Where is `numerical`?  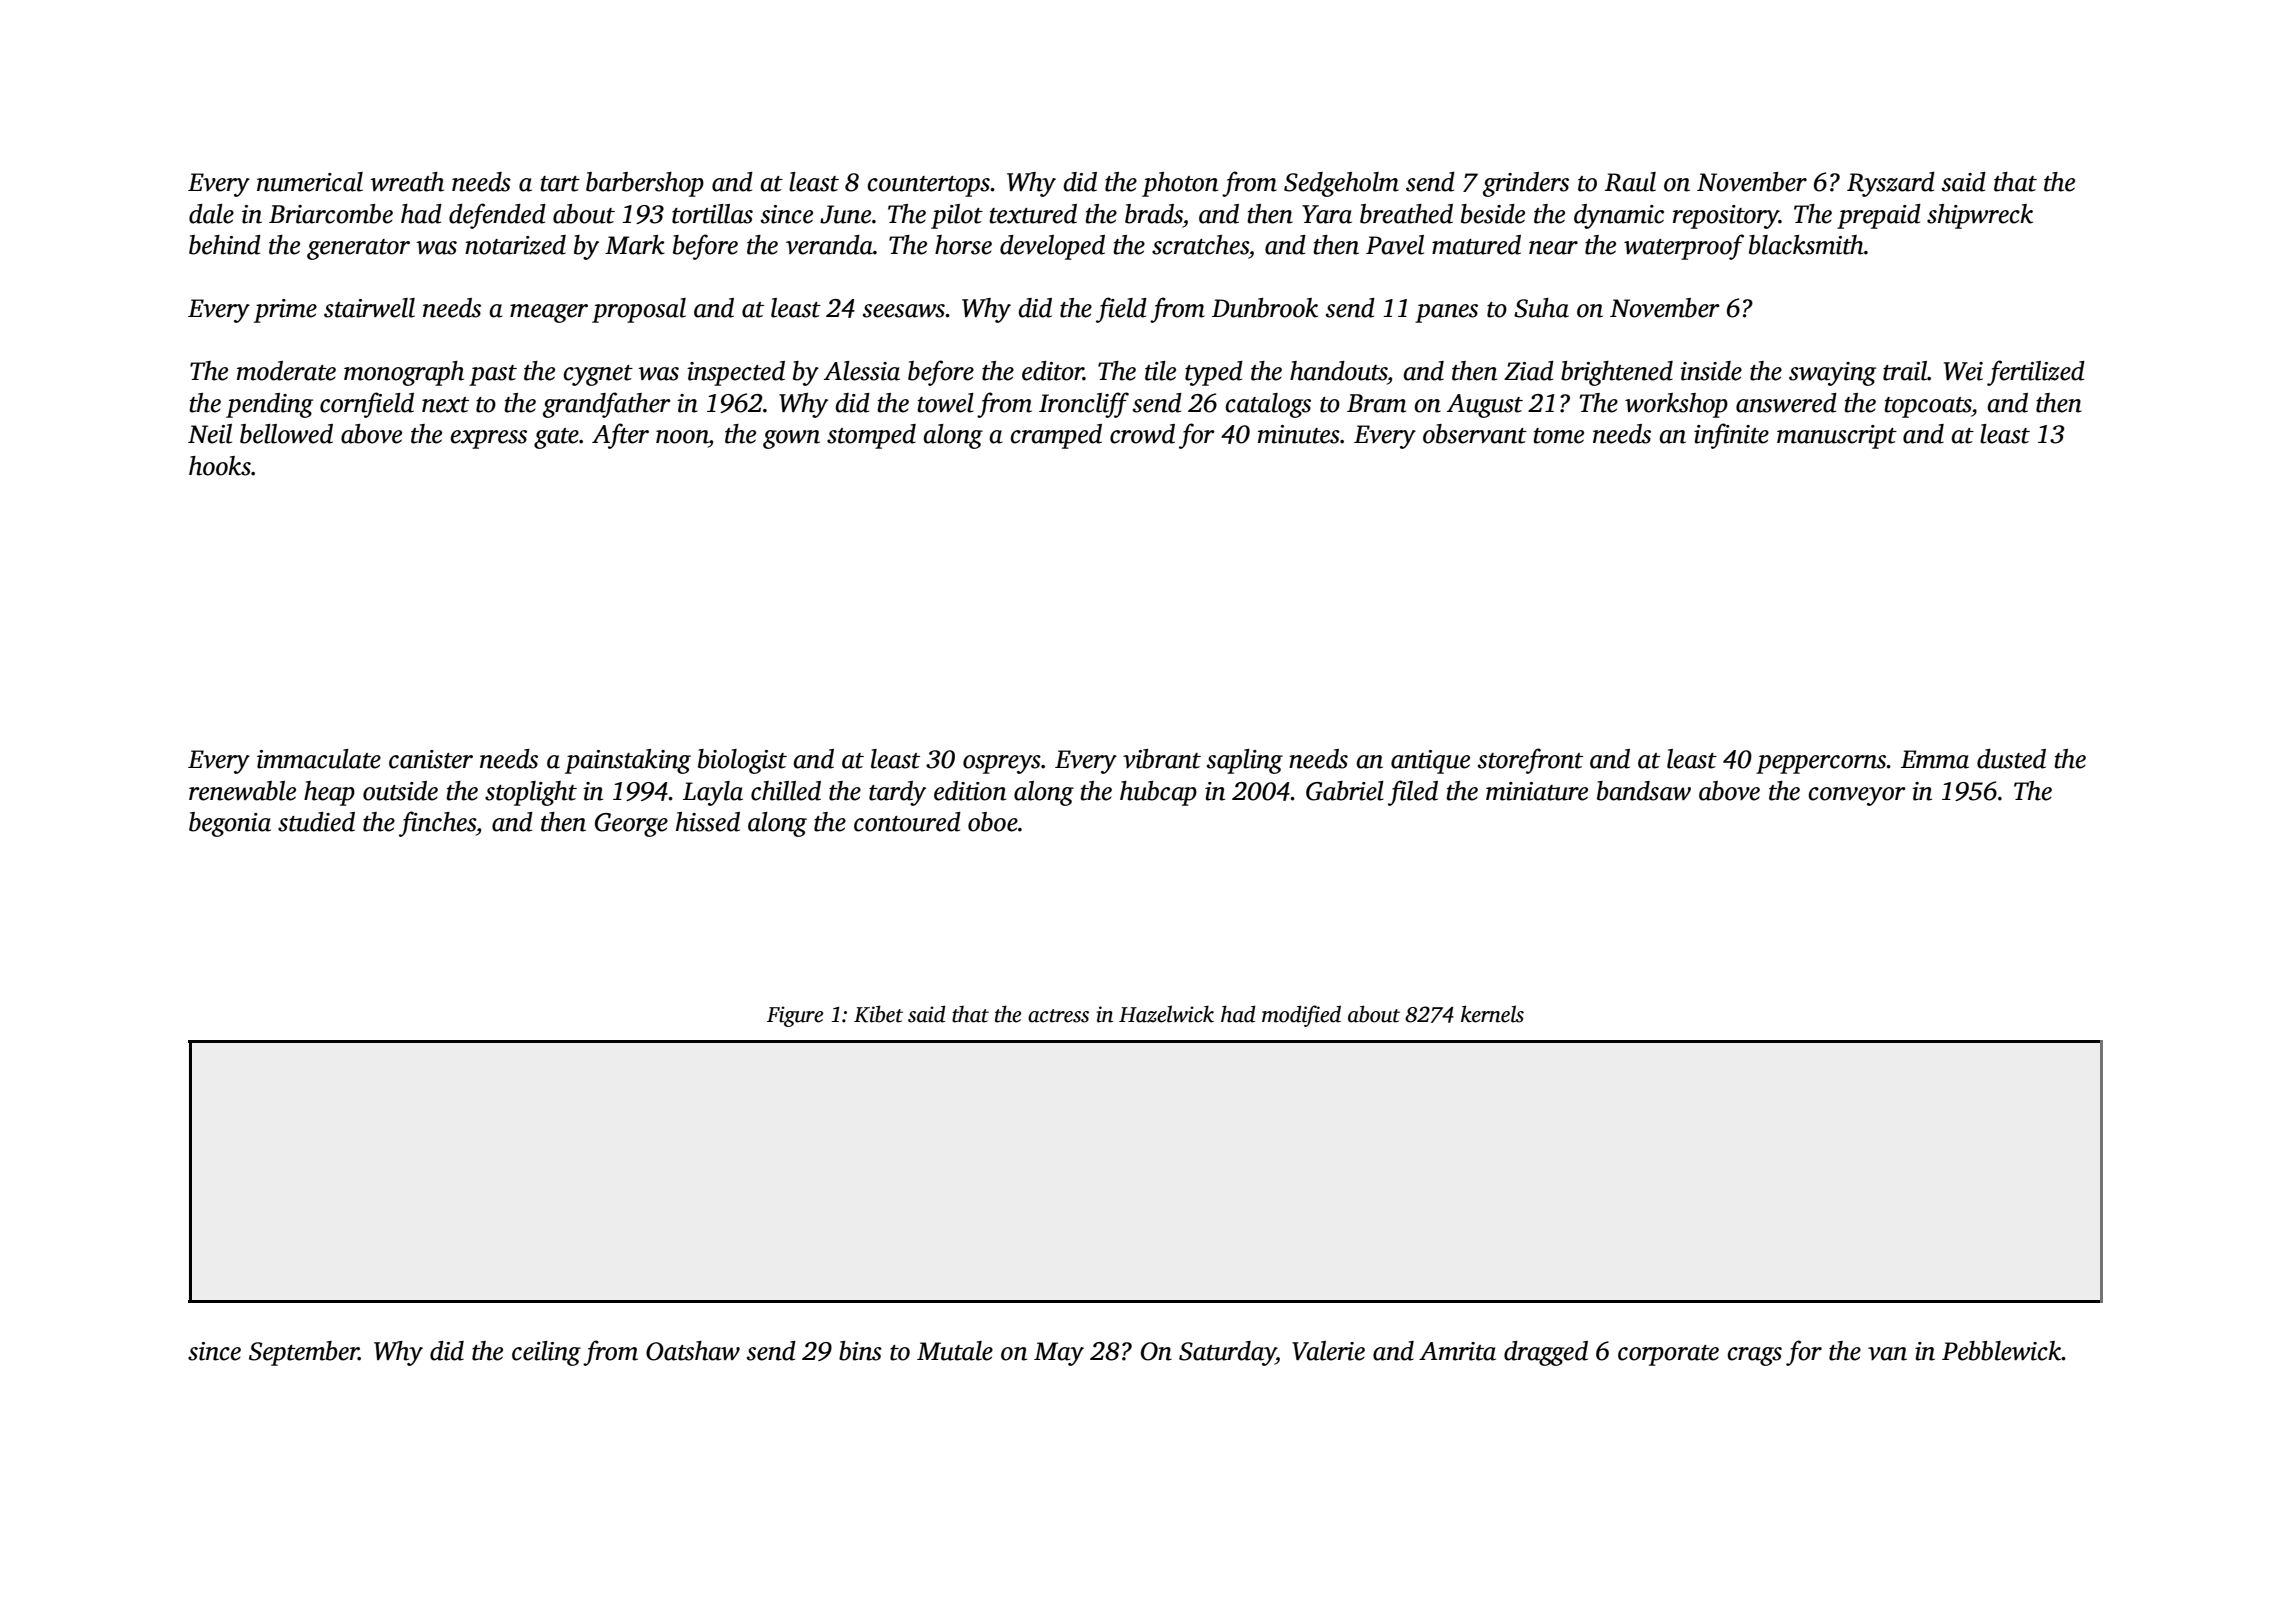
numerical is located at coordinates (310, 182).
